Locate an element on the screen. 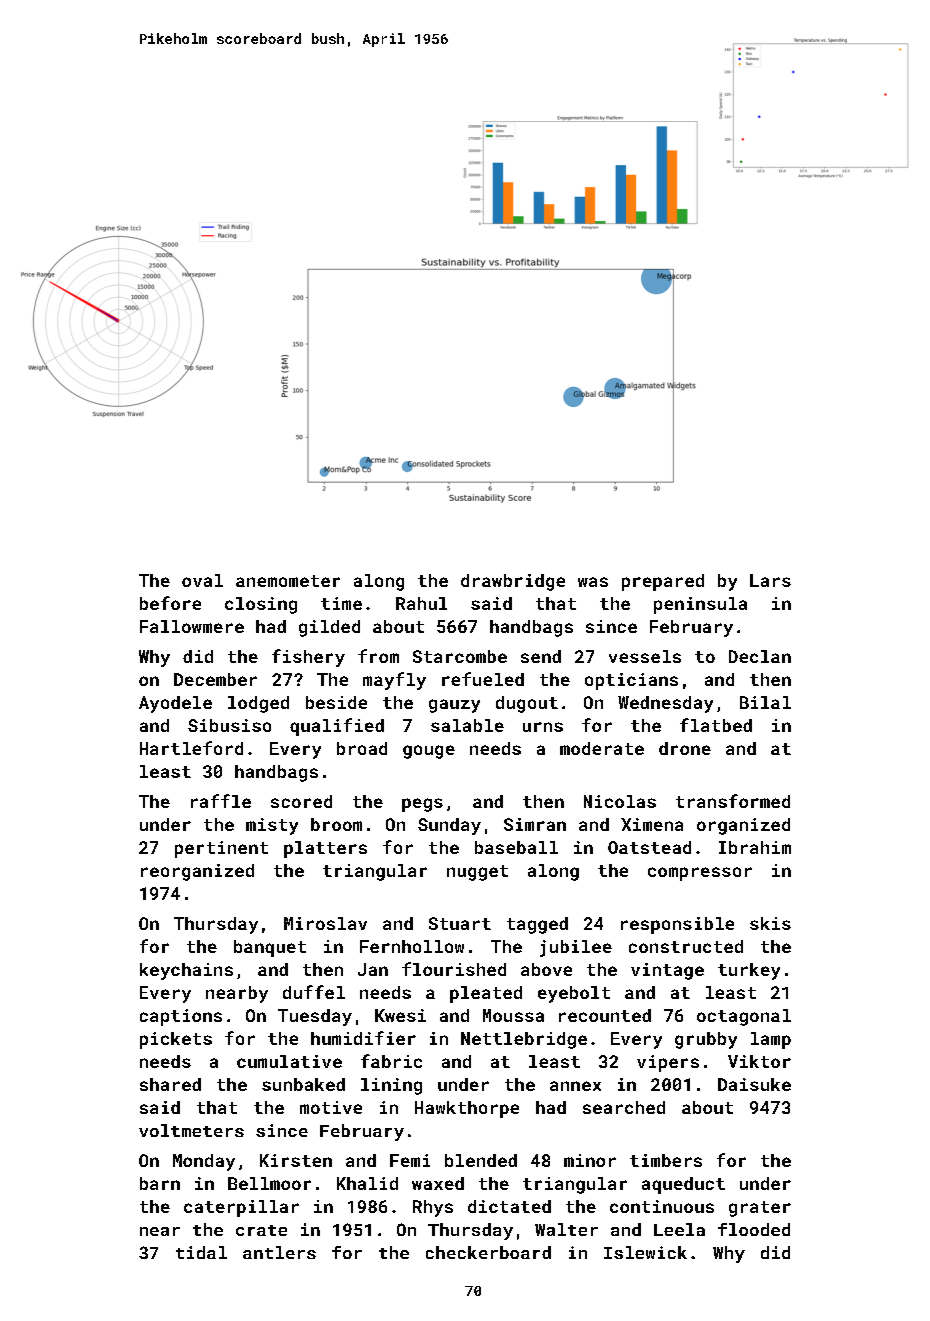 The height and width of the screenshot is (1321, 930). anemometer is located at coordinates (288, 581).
